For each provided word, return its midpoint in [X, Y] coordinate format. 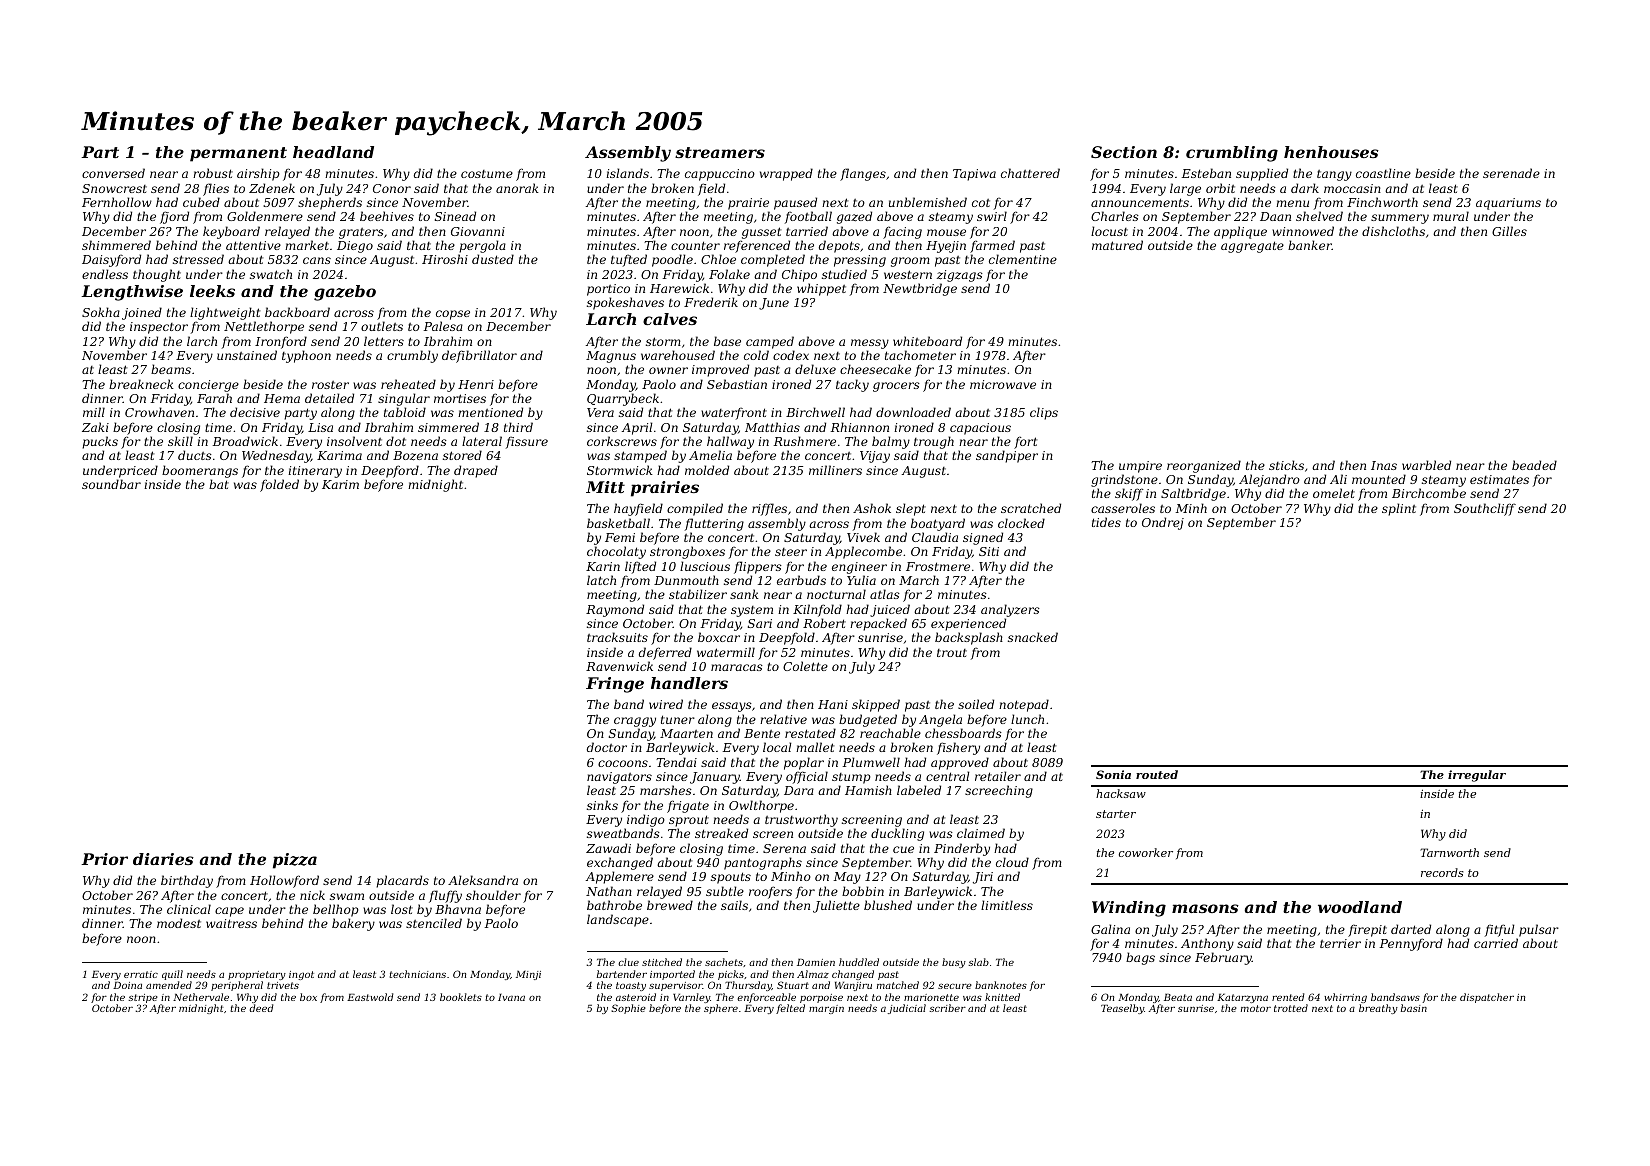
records [1442, 872]
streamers [720, 152]
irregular [1477, 776]
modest [179, 923]
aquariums [1508, 204]
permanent [238, 154]
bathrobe [614, 905]
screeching [999, 791]
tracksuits [617, 637]
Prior [104, 859]
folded [279, 485]
